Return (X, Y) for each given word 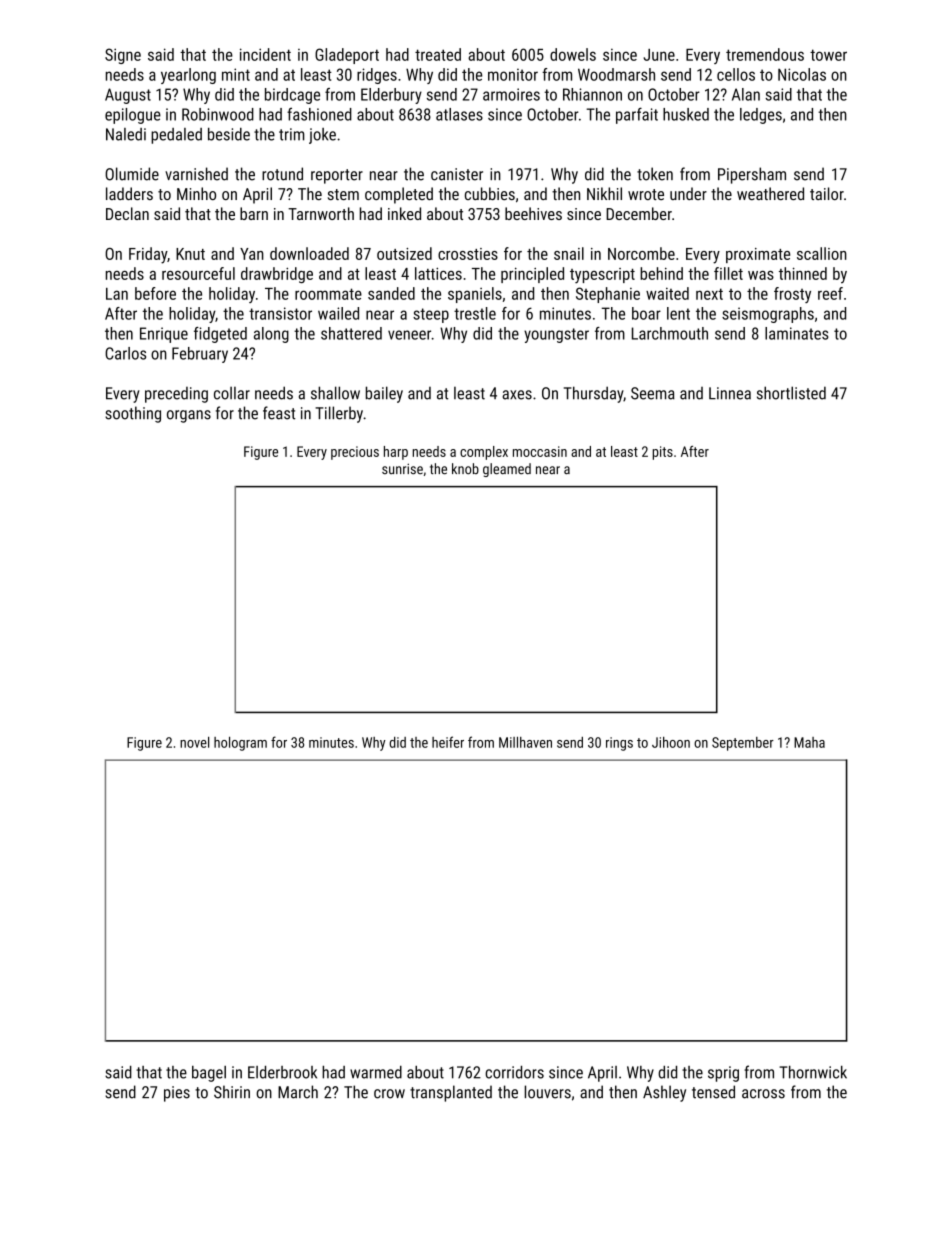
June (659, 55)
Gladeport (347, 56)
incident (265, 54)
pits (663, 453)
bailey (384, 394)
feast (279, 413)
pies (177, 1094)
